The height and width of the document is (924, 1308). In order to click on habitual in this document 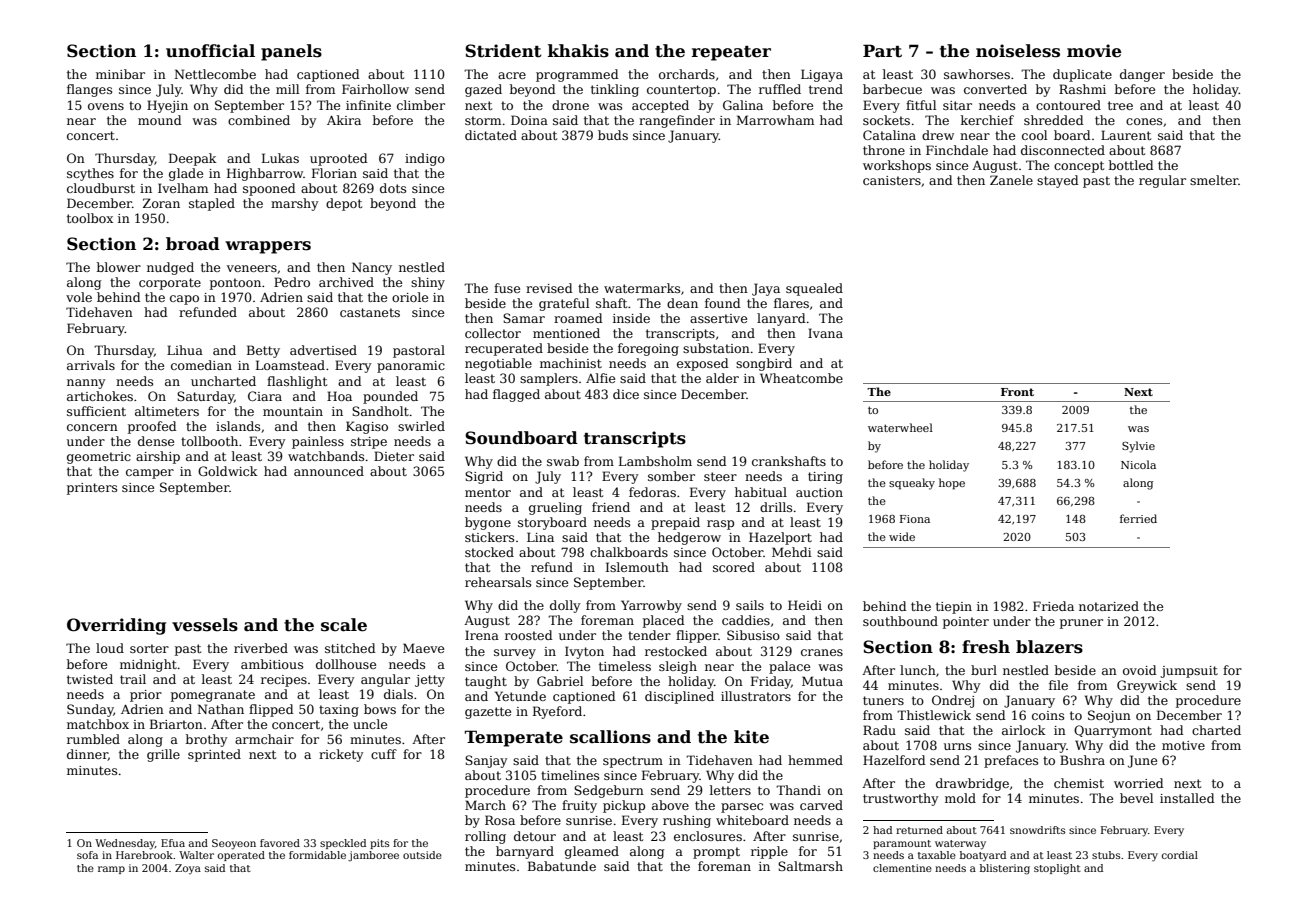, I will do `click(761, 492)`.
